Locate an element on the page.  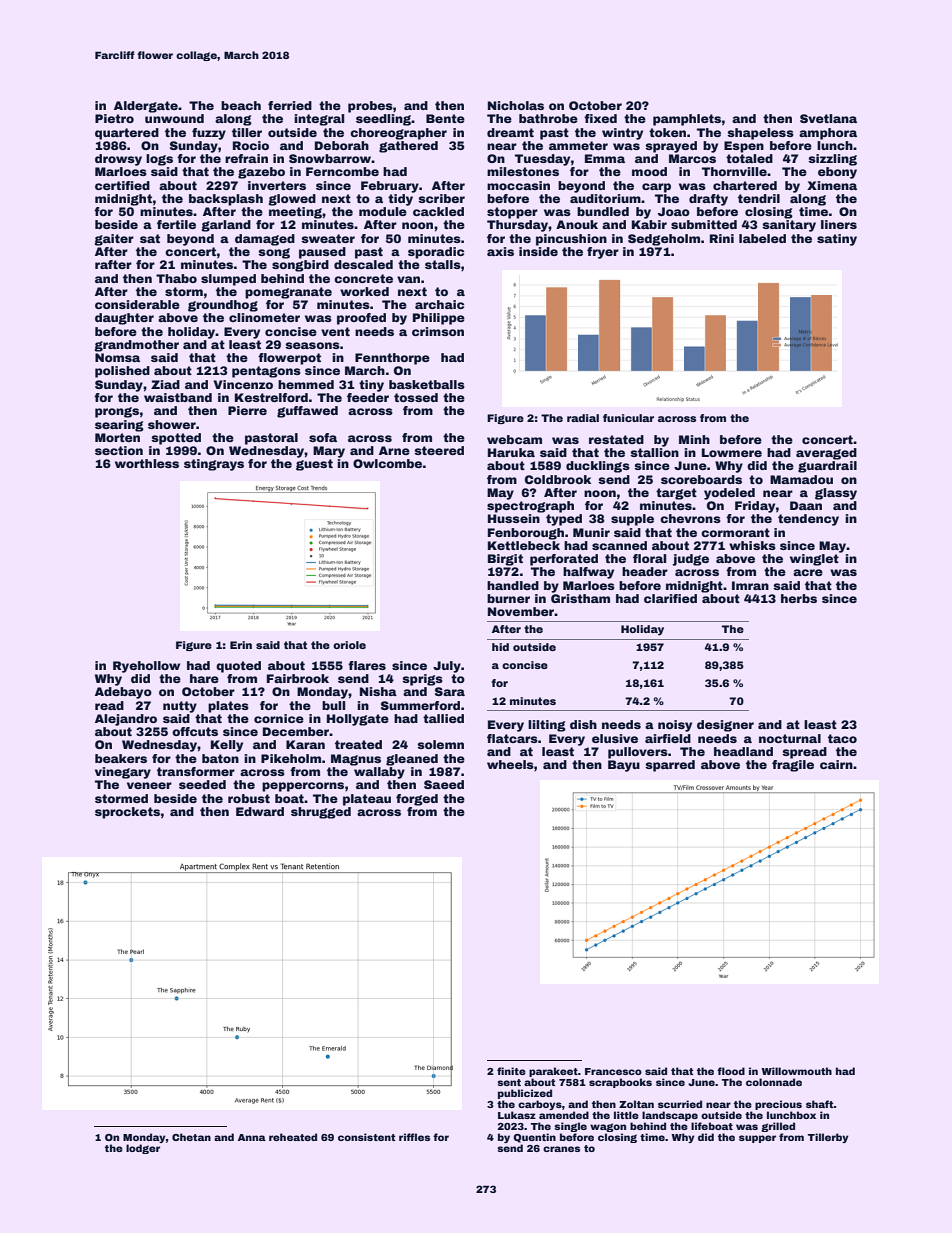
forged is located at coordinates (417, 800).
